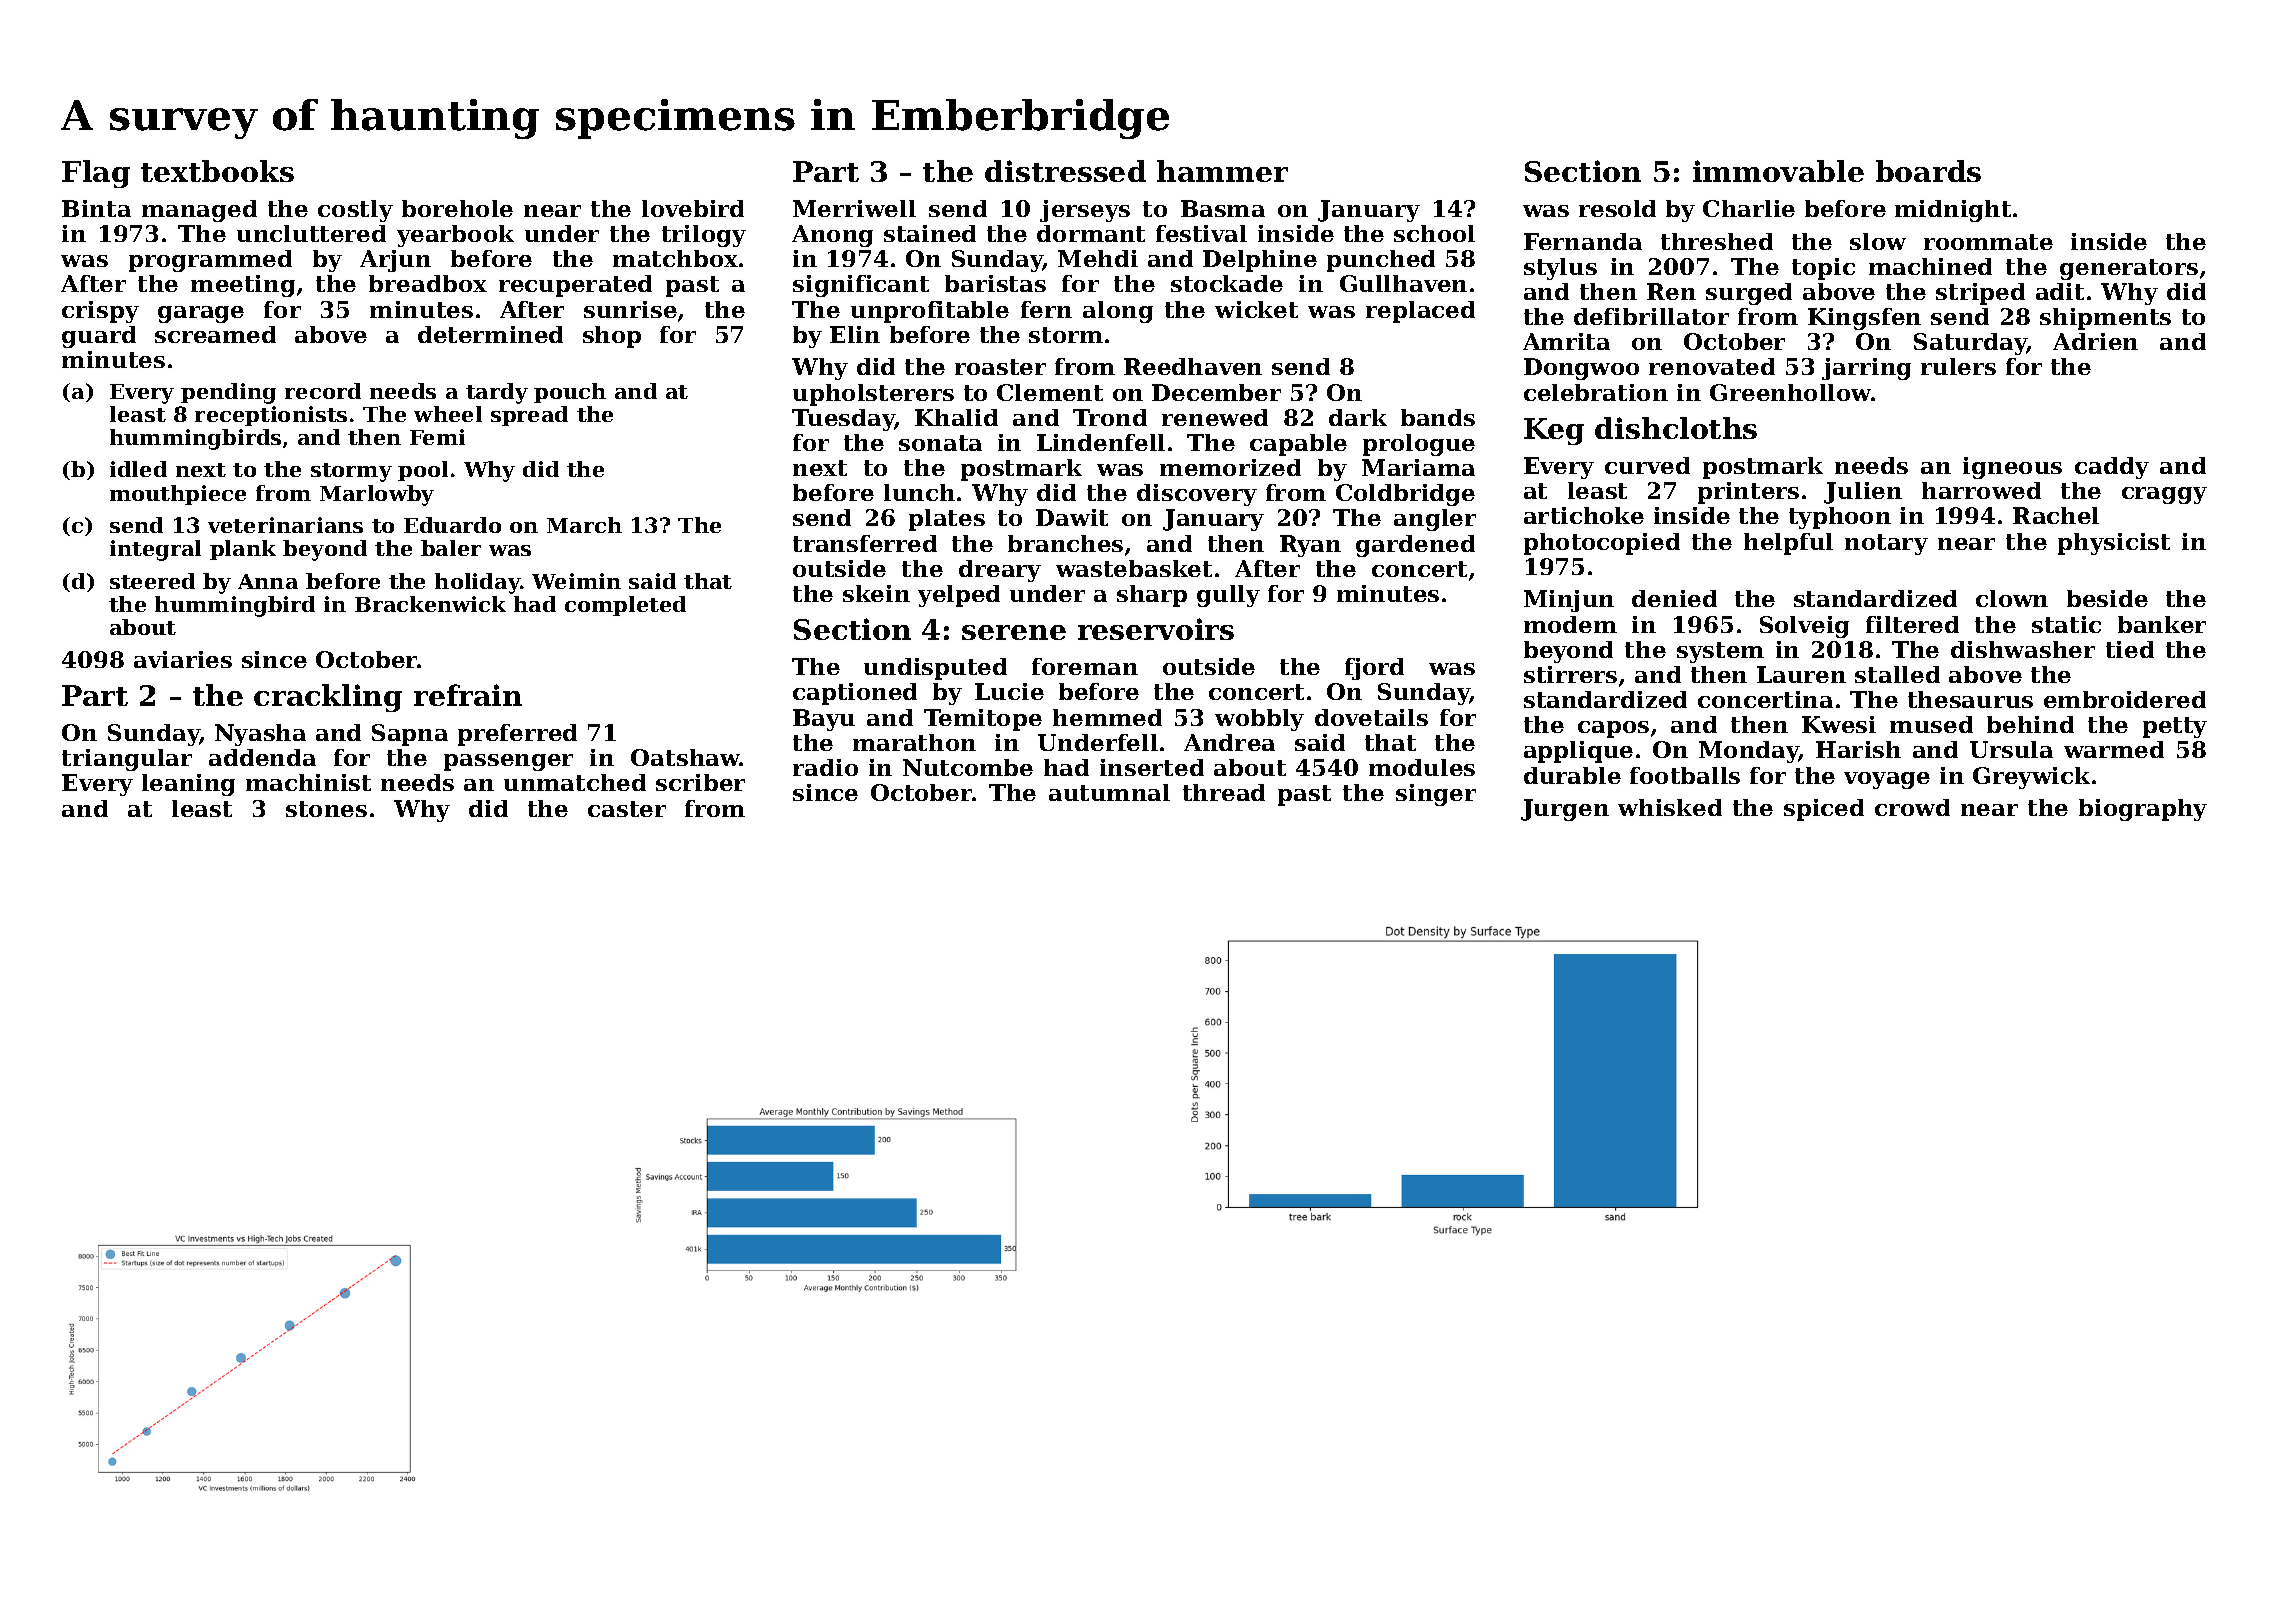  I want to click on stones, so click(326, 809).
